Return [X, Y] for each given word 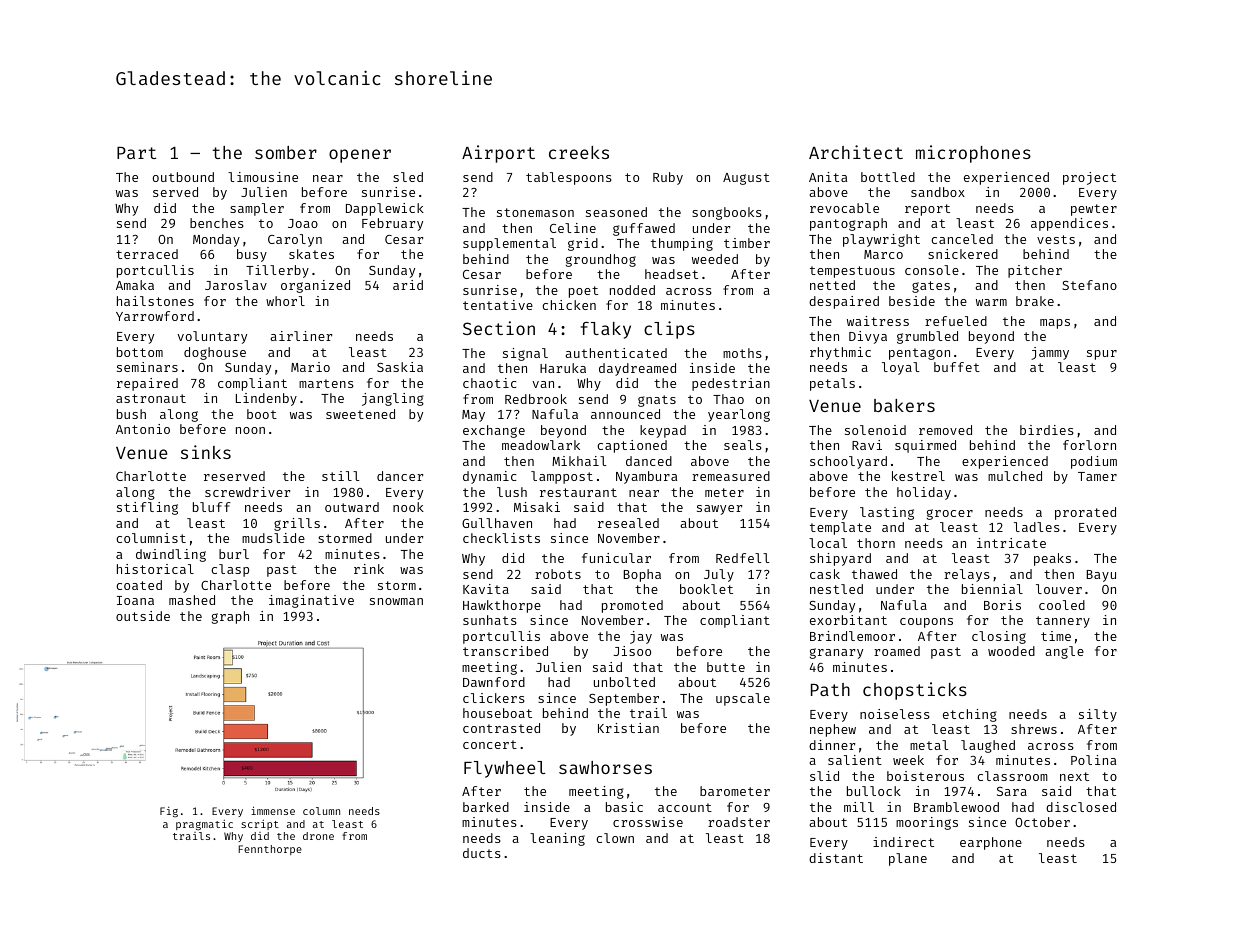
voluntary [212, 337]
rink [369, 569]
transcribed [505, 651]
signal [525, 354]
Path [830, 689]
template [840, 528]
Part [136, 153]
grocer [950, 514]
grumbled [927, 337]
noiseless [895, 714]
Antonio [143, 429]
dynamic [489, 477]
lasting [887, 513]
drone [318, 836]
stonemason [535, 212]
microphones [973, 154]
